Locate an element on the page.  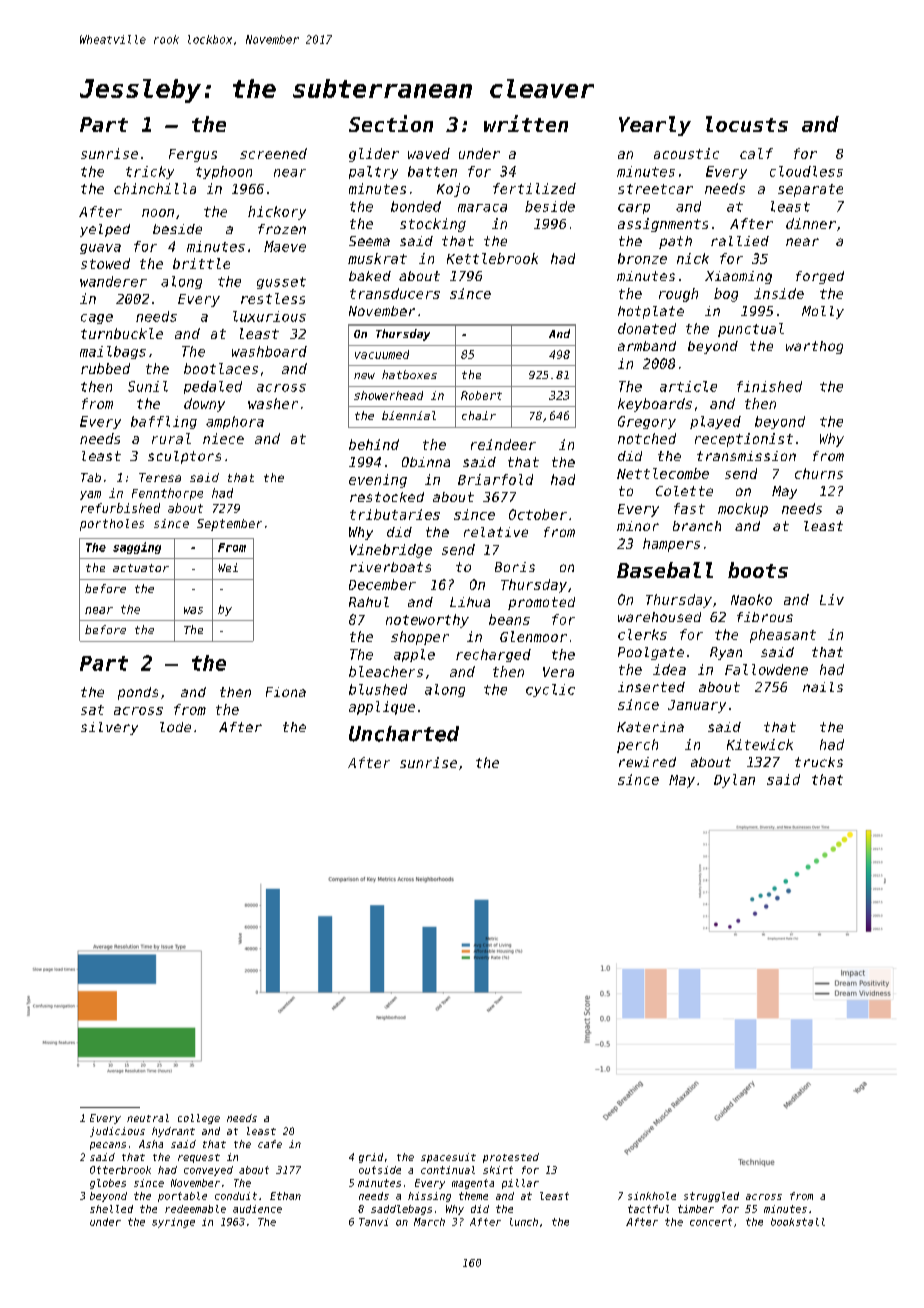
college is located at coordinates (199, 1119).
